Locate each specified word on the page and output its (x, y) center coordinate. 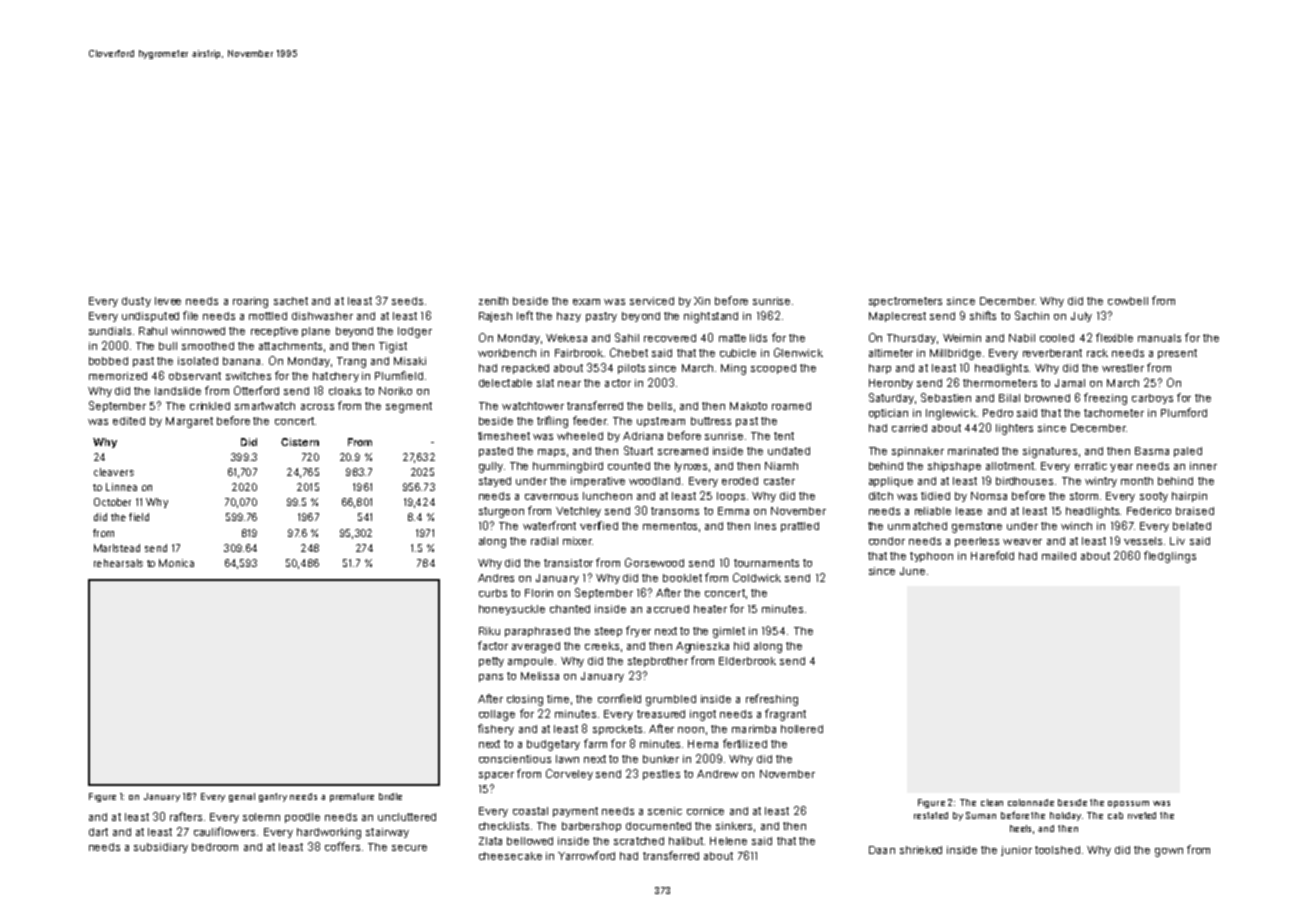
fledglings (1170, 557)
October (112, 502)
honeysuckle (512, 610)
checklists (504, 826)
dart (98, 832)
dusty (136, 302)
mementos (670, 526)
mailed (1059, 556)
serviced (652, 301)
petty (491, 662)
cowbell (1128, 301)
